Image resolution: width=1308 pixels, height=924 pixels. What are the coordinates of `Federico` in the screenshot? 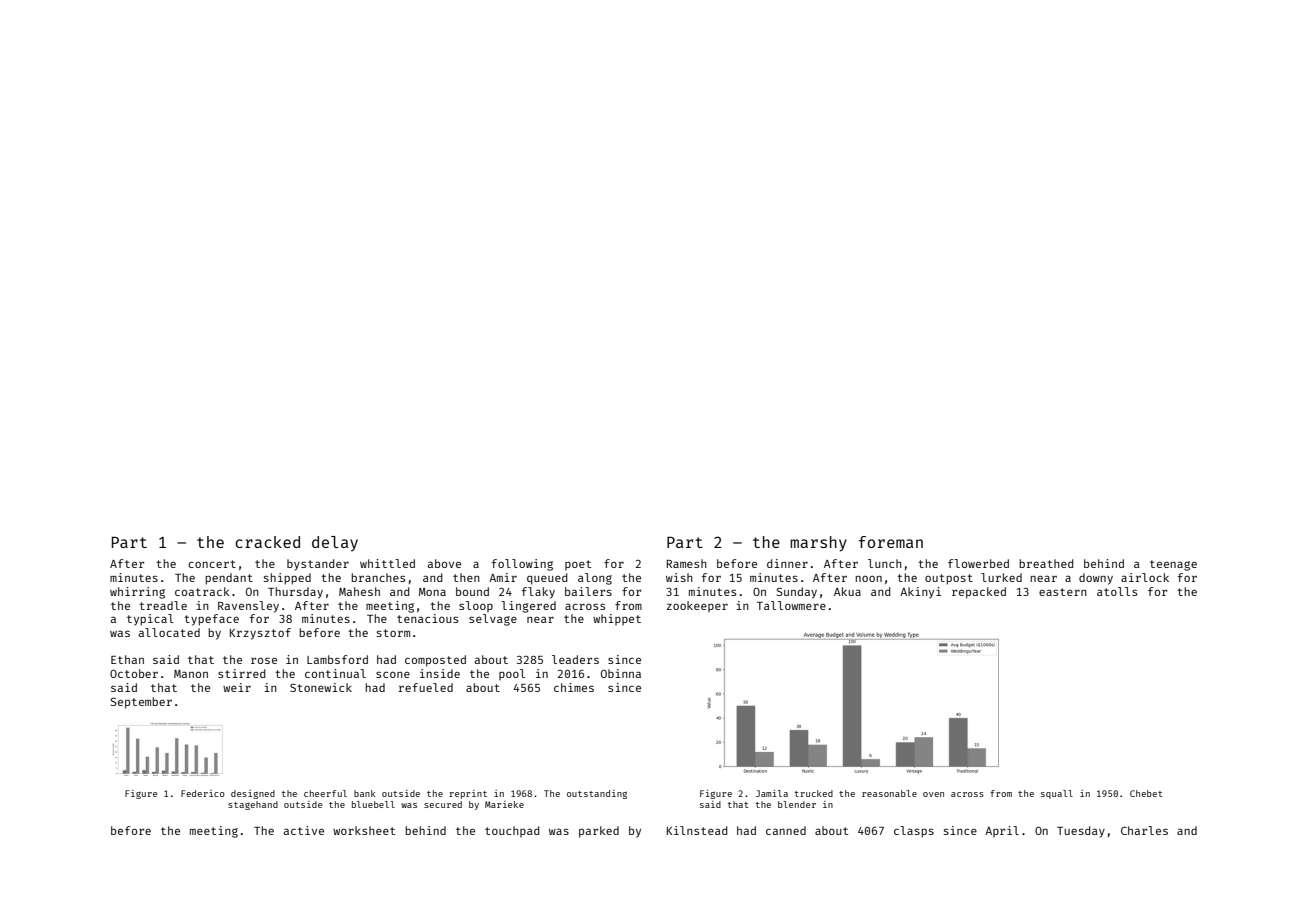 It's located at (203, 793).
